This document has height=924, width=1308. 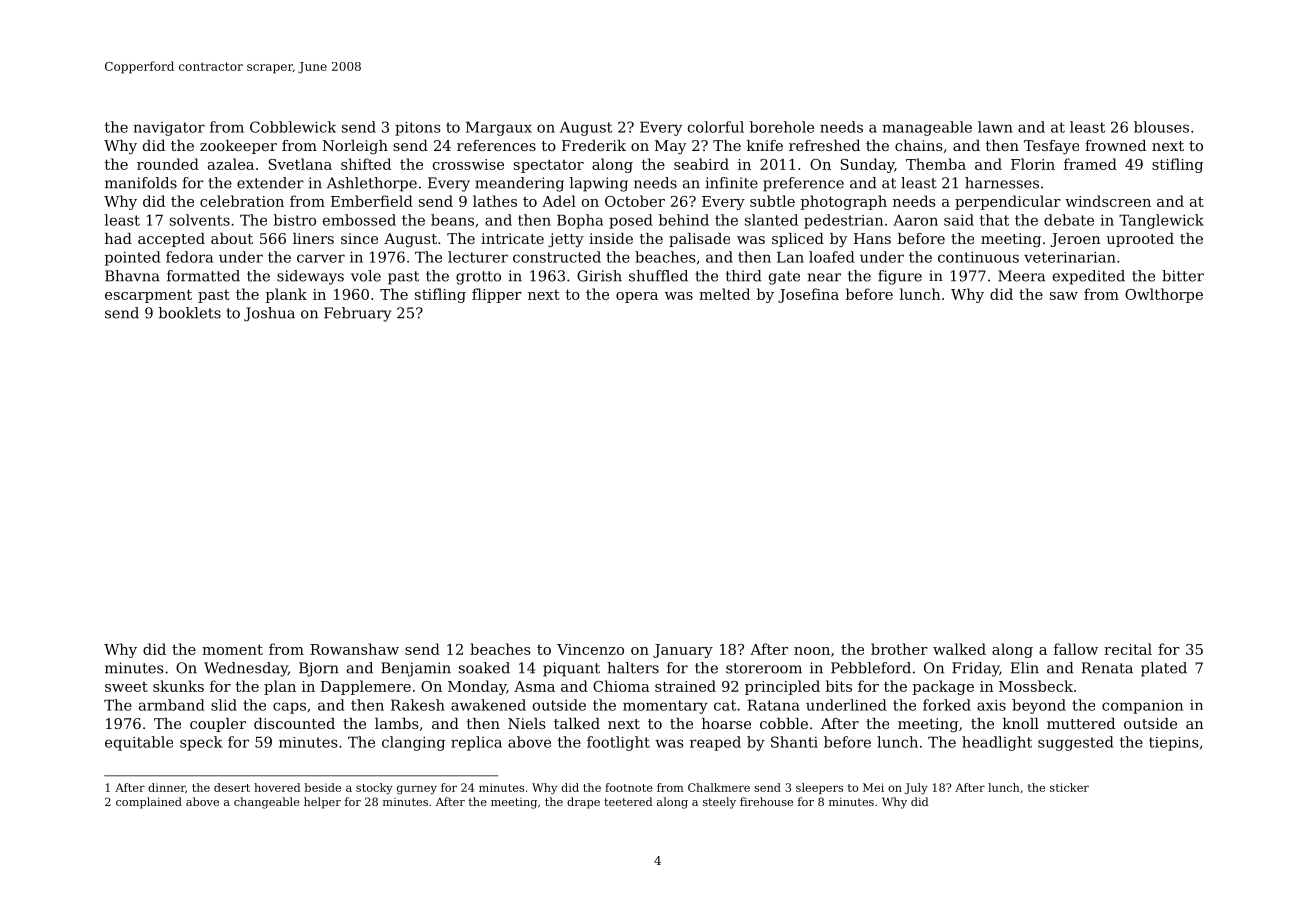 I want to click on about, so click(x=232, y=238).
